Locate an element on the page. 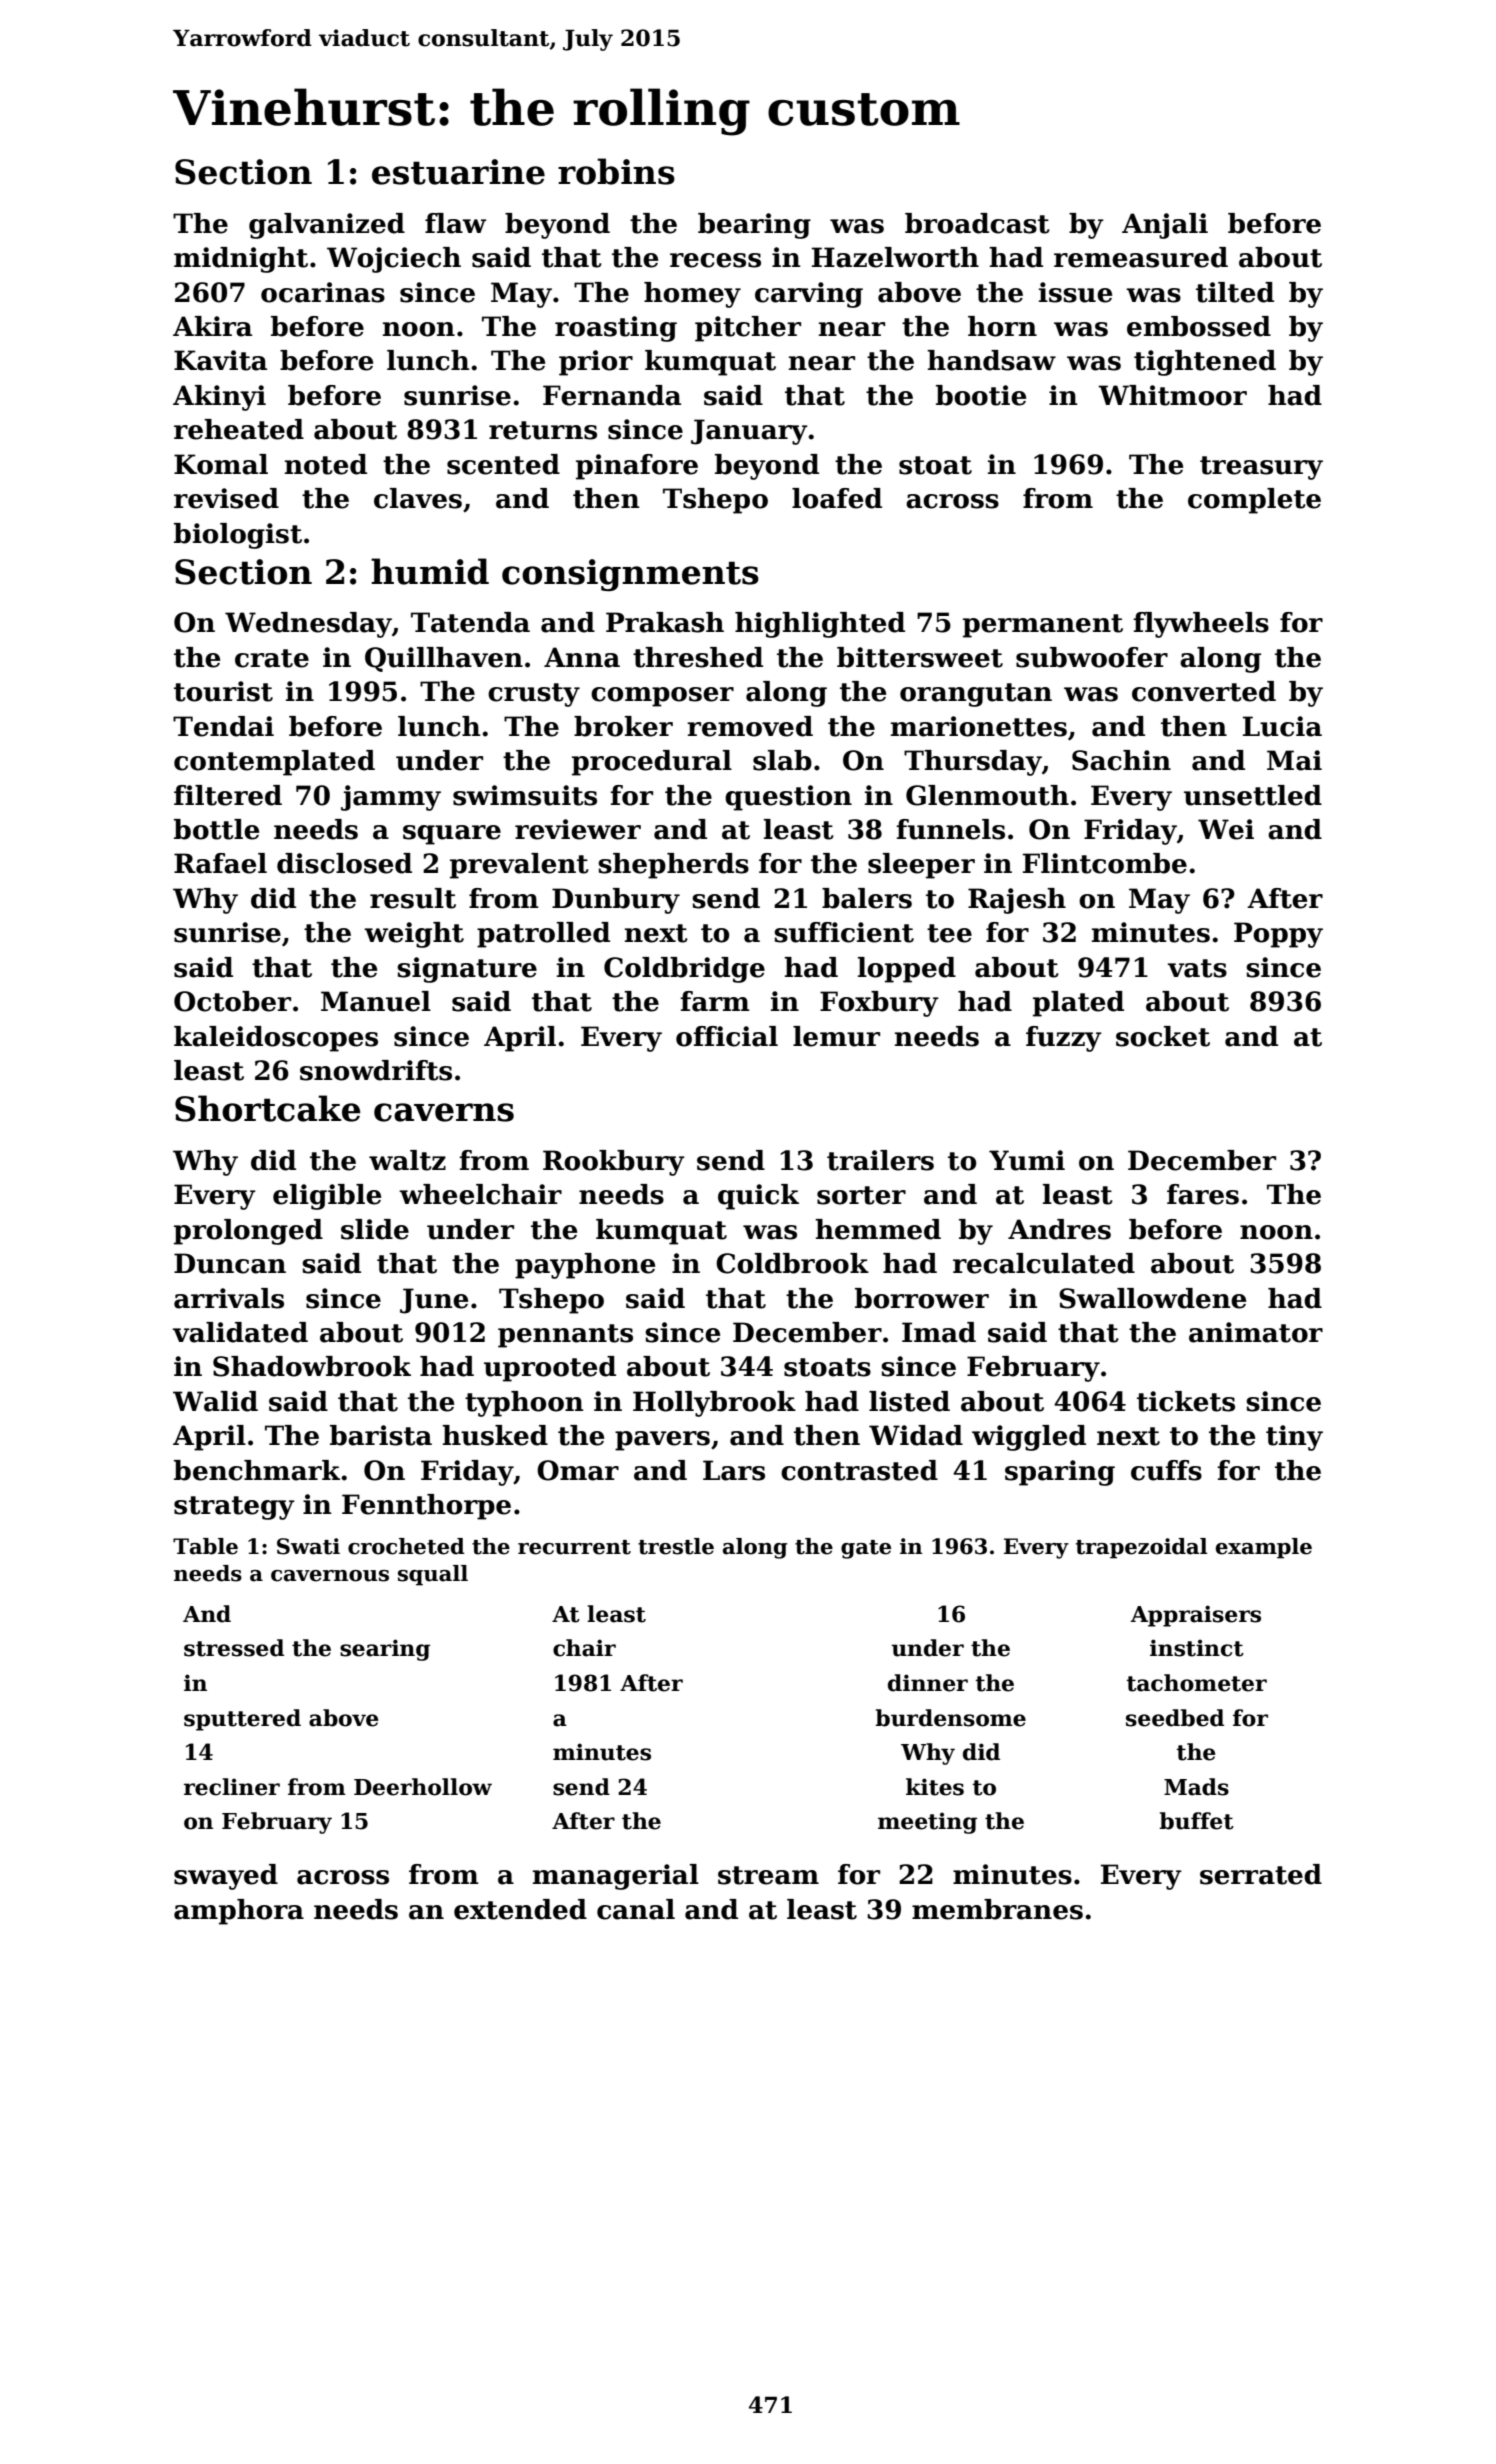 The height and width of the page is (2464, 1496). Poppy is located at coordinates (1278, 935).
